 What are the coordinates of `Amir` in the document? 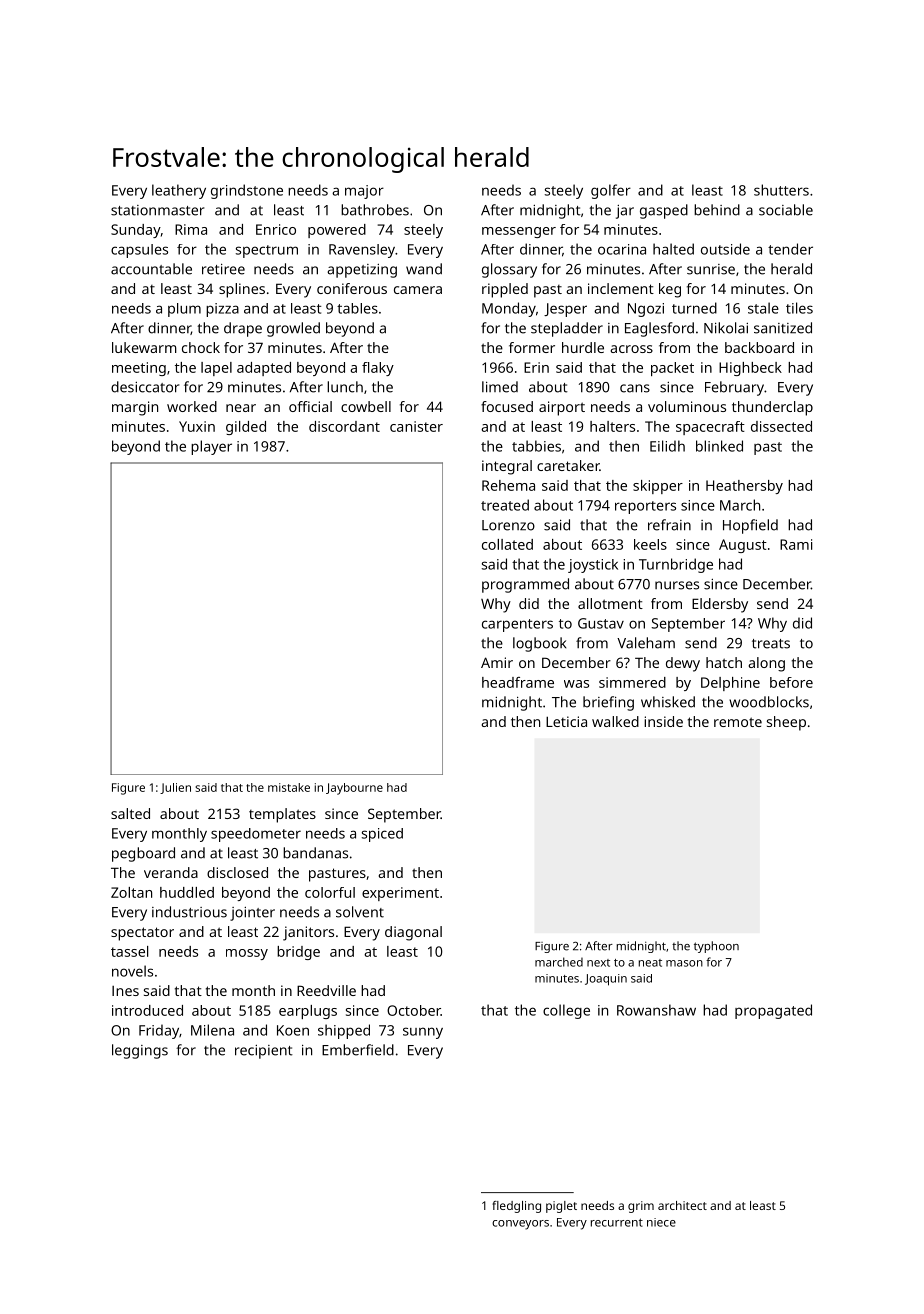 It's located at (497, 662).
